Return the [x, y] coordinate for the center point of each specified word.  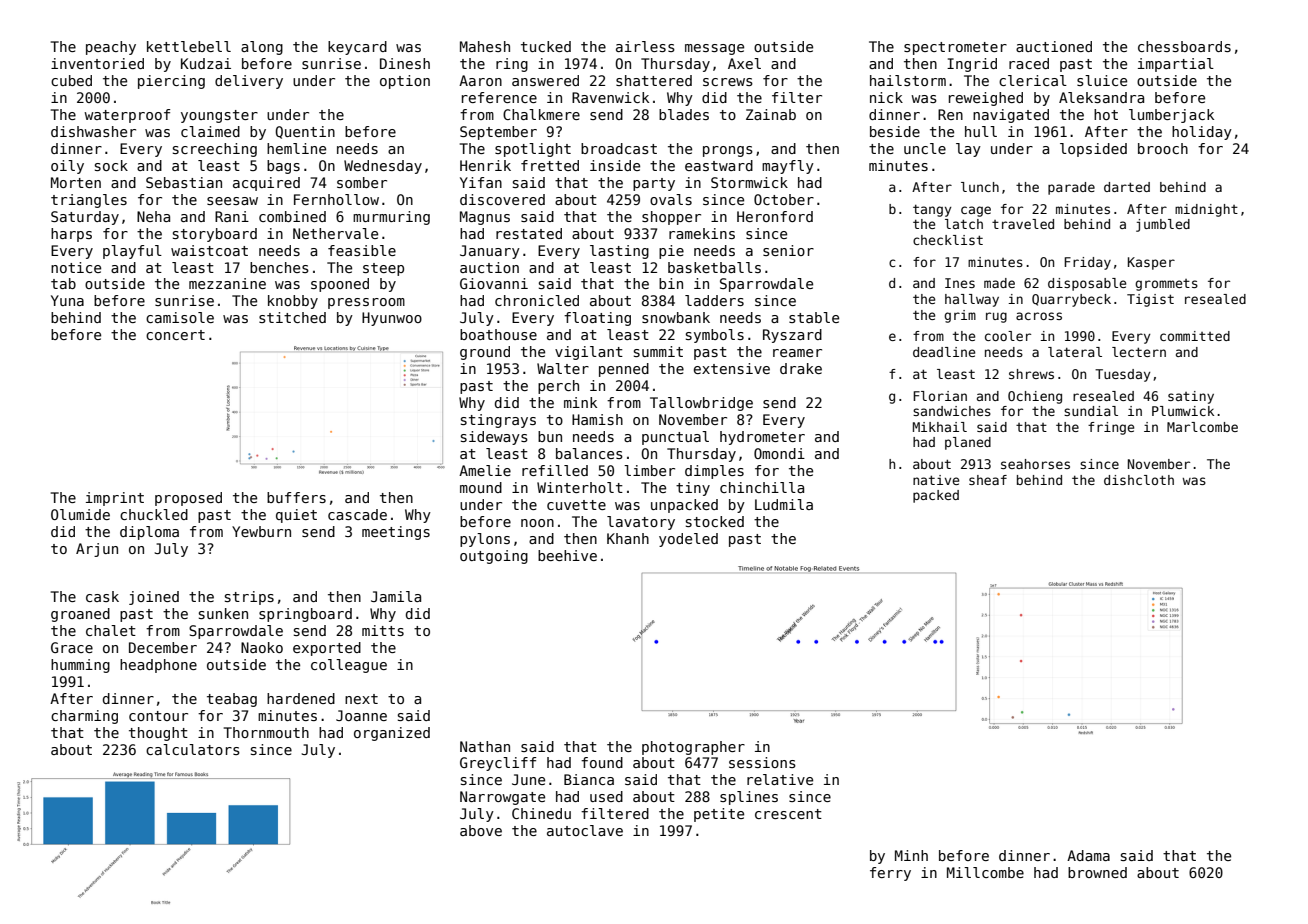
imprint [115, 499]
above [481, 830]
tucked [546, 46]
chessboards [1184, 46]
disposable [1087, 284]
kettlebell [189, 46]
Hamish [597, 419]
